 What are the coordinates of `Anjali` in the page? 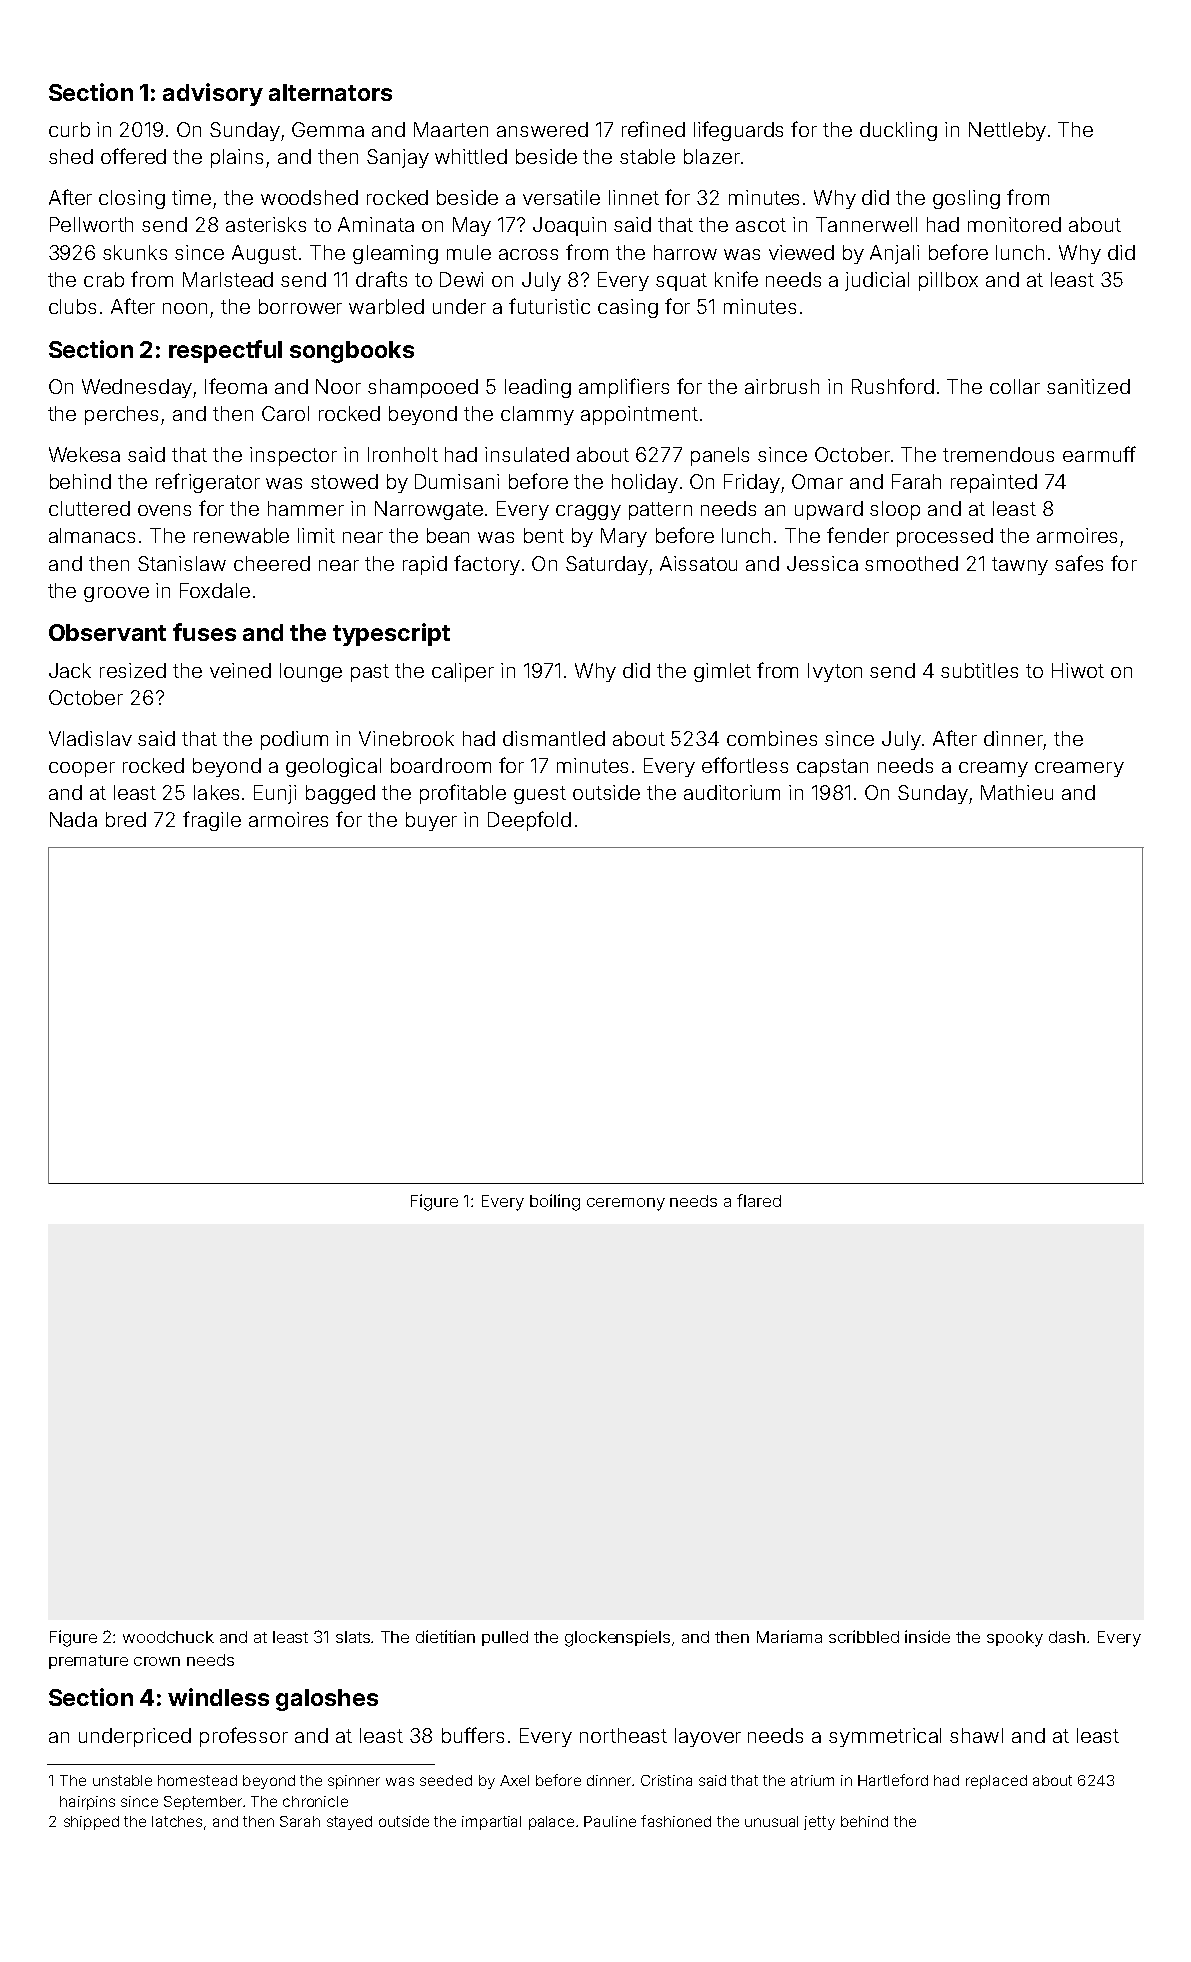 It's located at (894, 254).
